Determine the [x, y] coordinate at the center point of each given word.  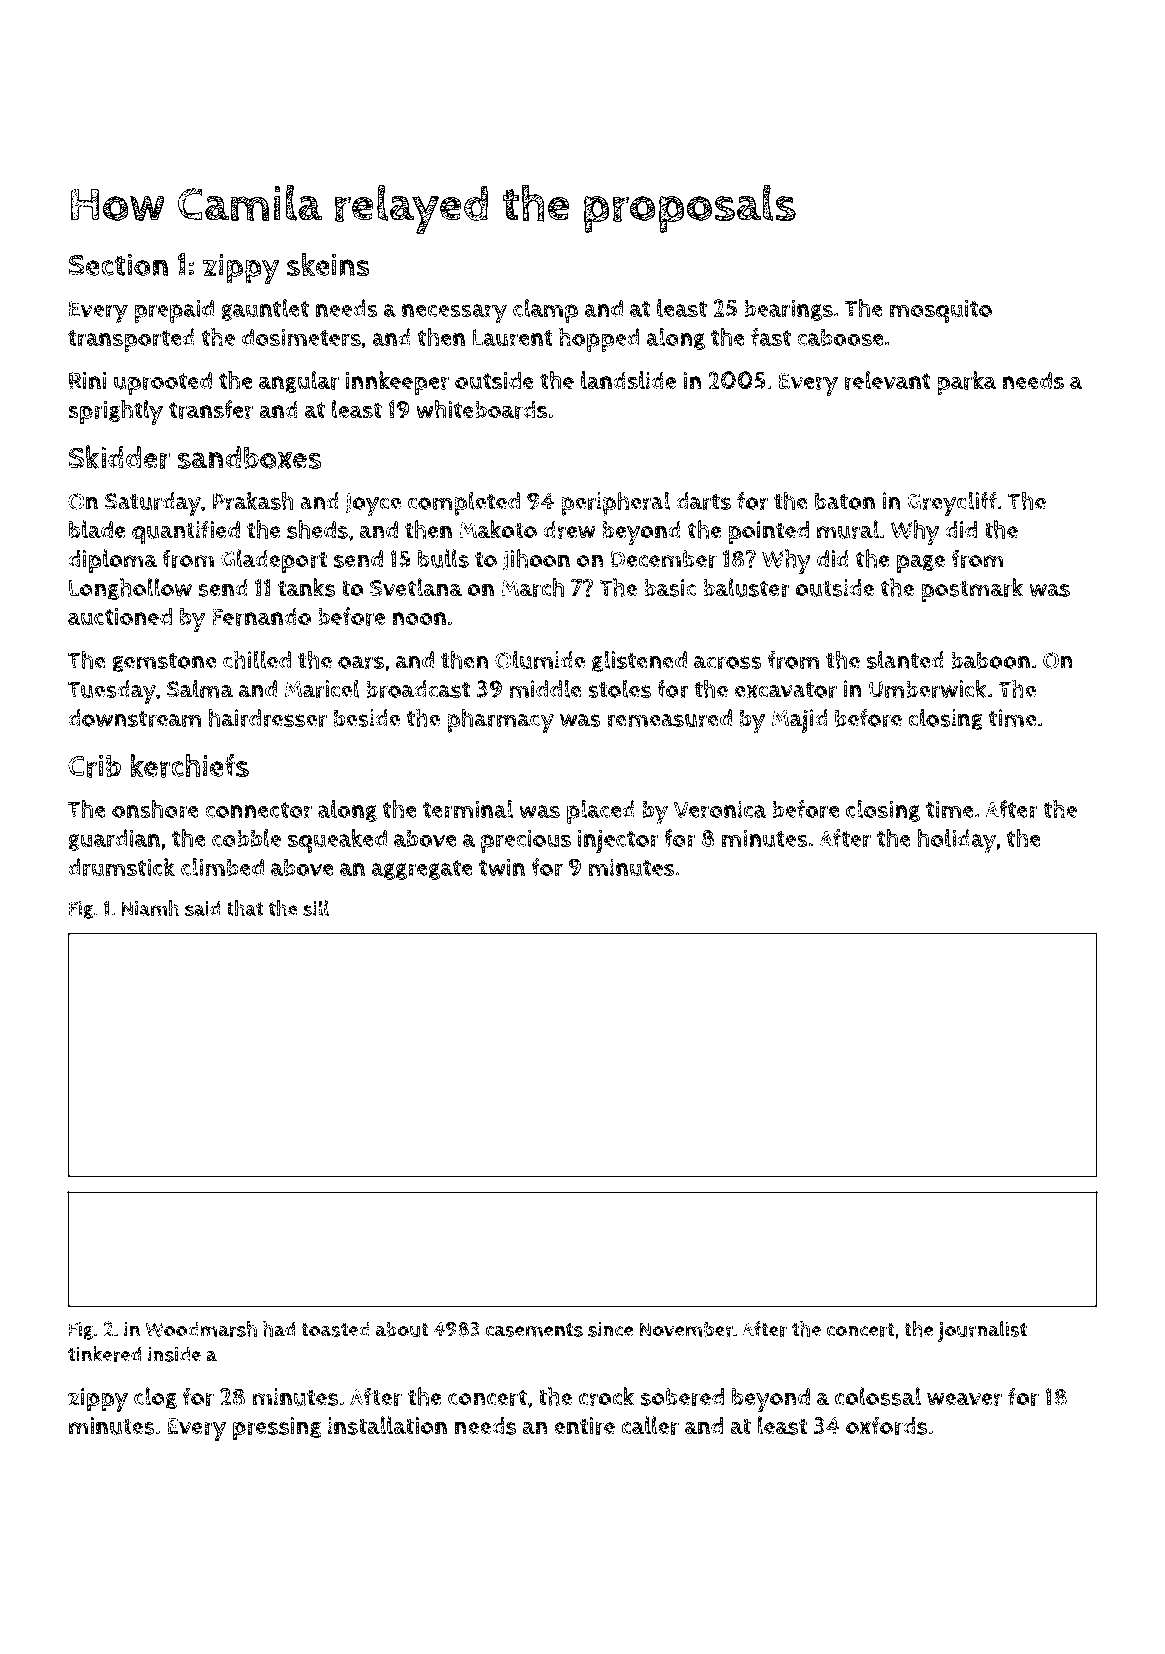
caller [650, 1425]
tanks [306, 587]
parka [967, 383]
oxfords [886, 1425]
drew [569, 530]
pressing [277, 1429]
